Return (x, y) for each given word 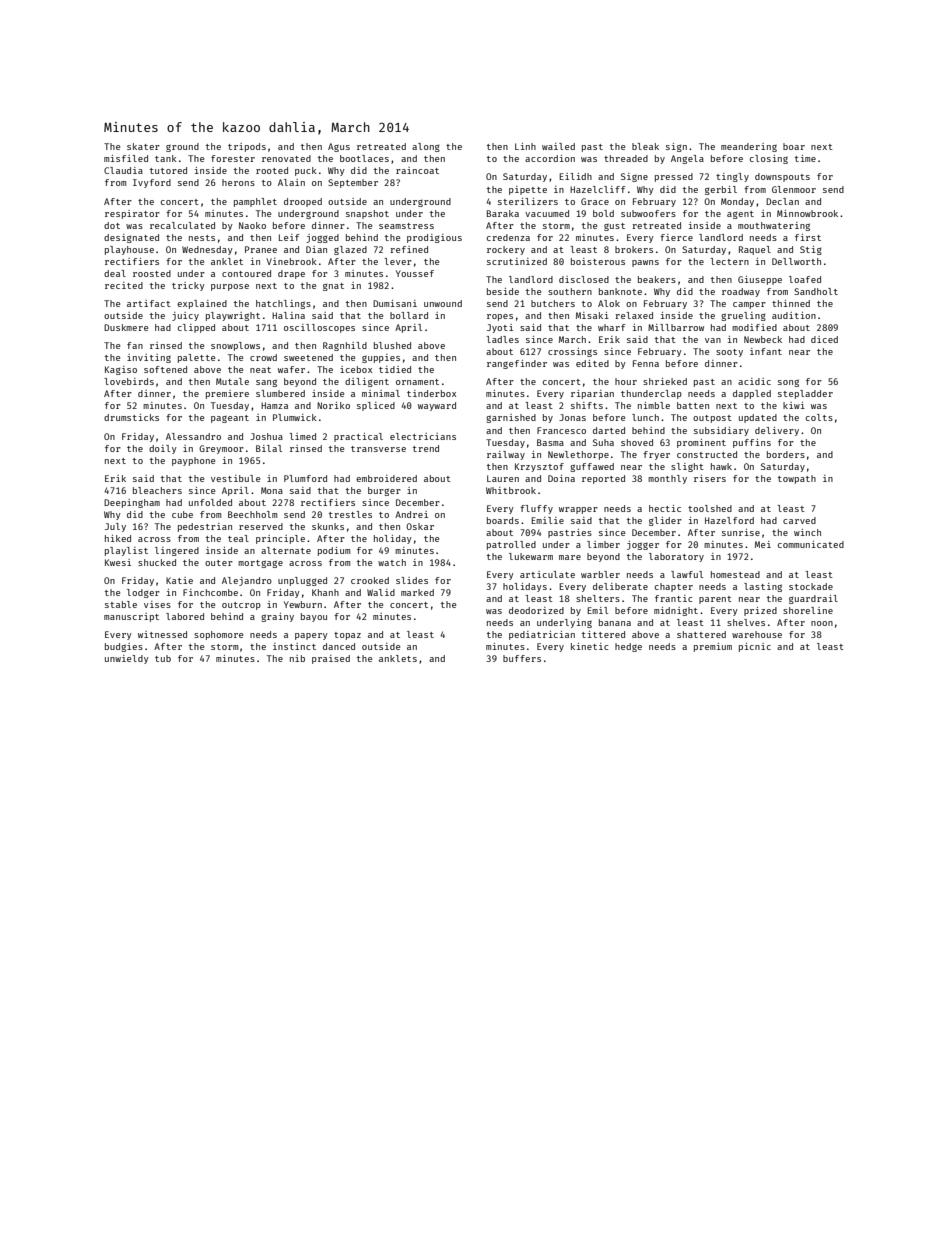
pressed (674, 177)
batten (693, 405)
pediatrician (542, 635)
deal (115, 273)
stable (121, 604)
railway (506, 455)
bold (603, 213)
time (805, 158)
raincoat (417, 170)
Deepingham (132, 503)
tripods (247, 147)
